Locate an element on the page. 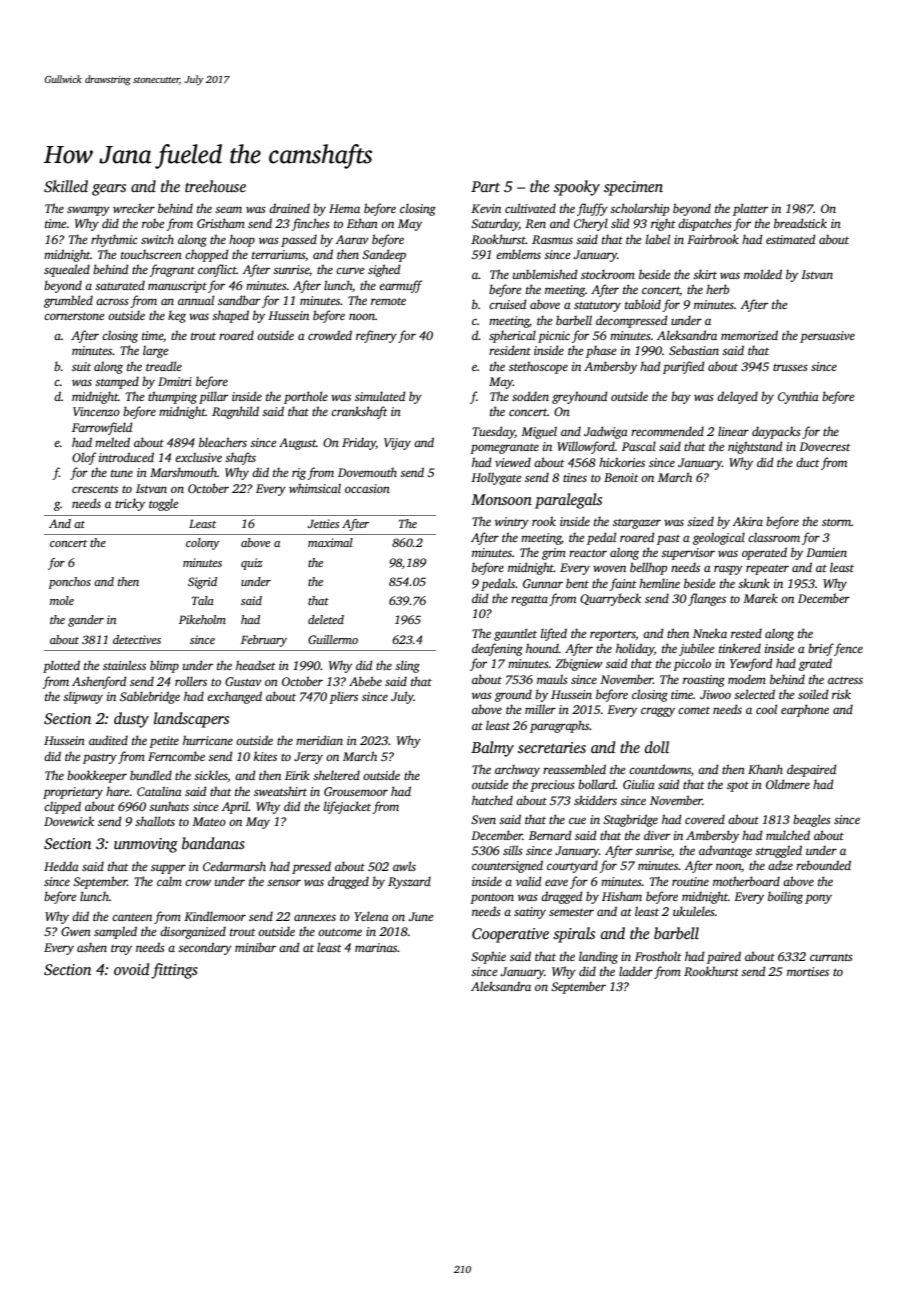 Image resolution: width=908 pixels, height=1316 pixels. Sophie is located at coordinates (488, 957).
